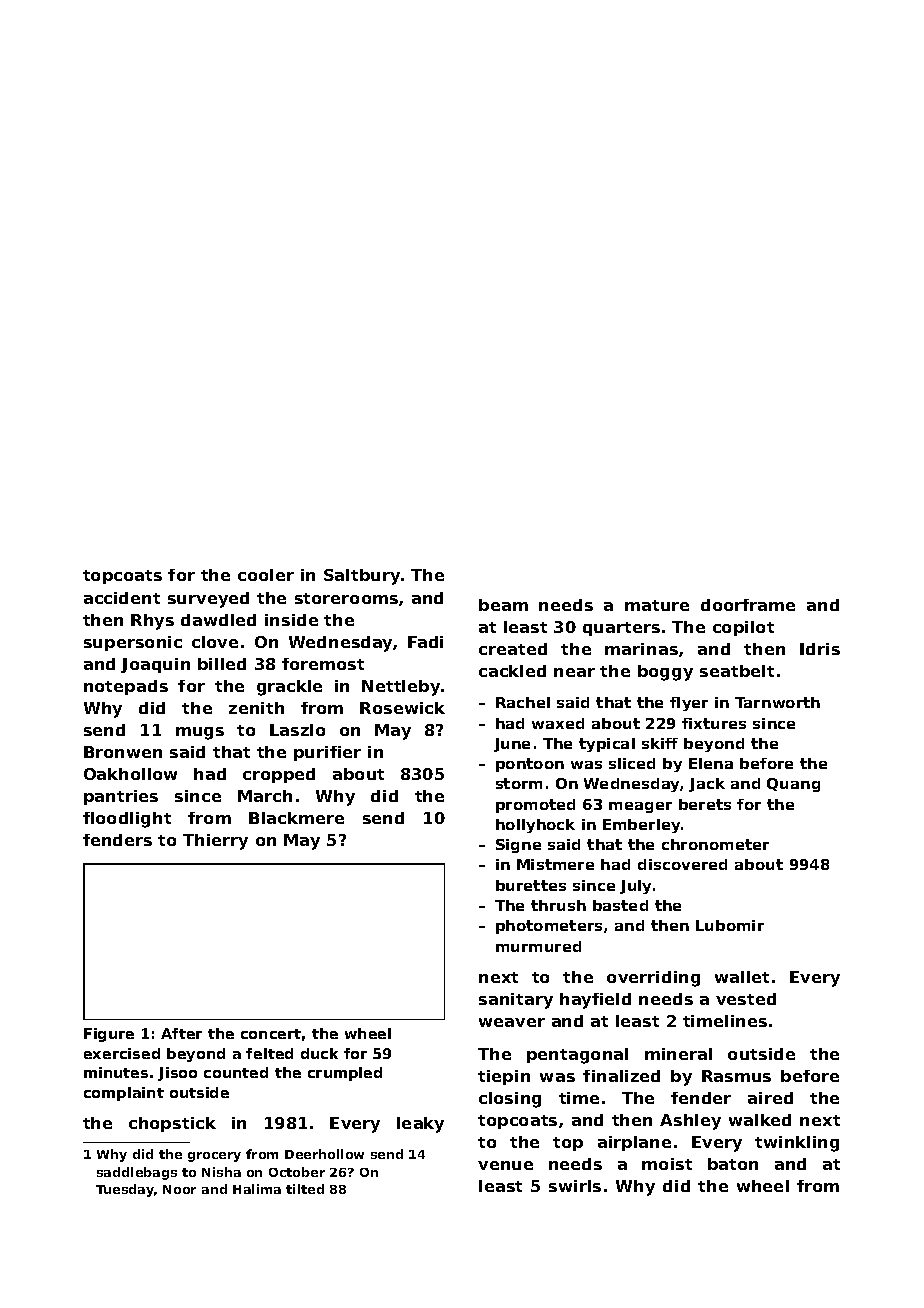  Describe the element at coordinates (125, 1190) in the screenshot. I see `Tuesday` at that location.
